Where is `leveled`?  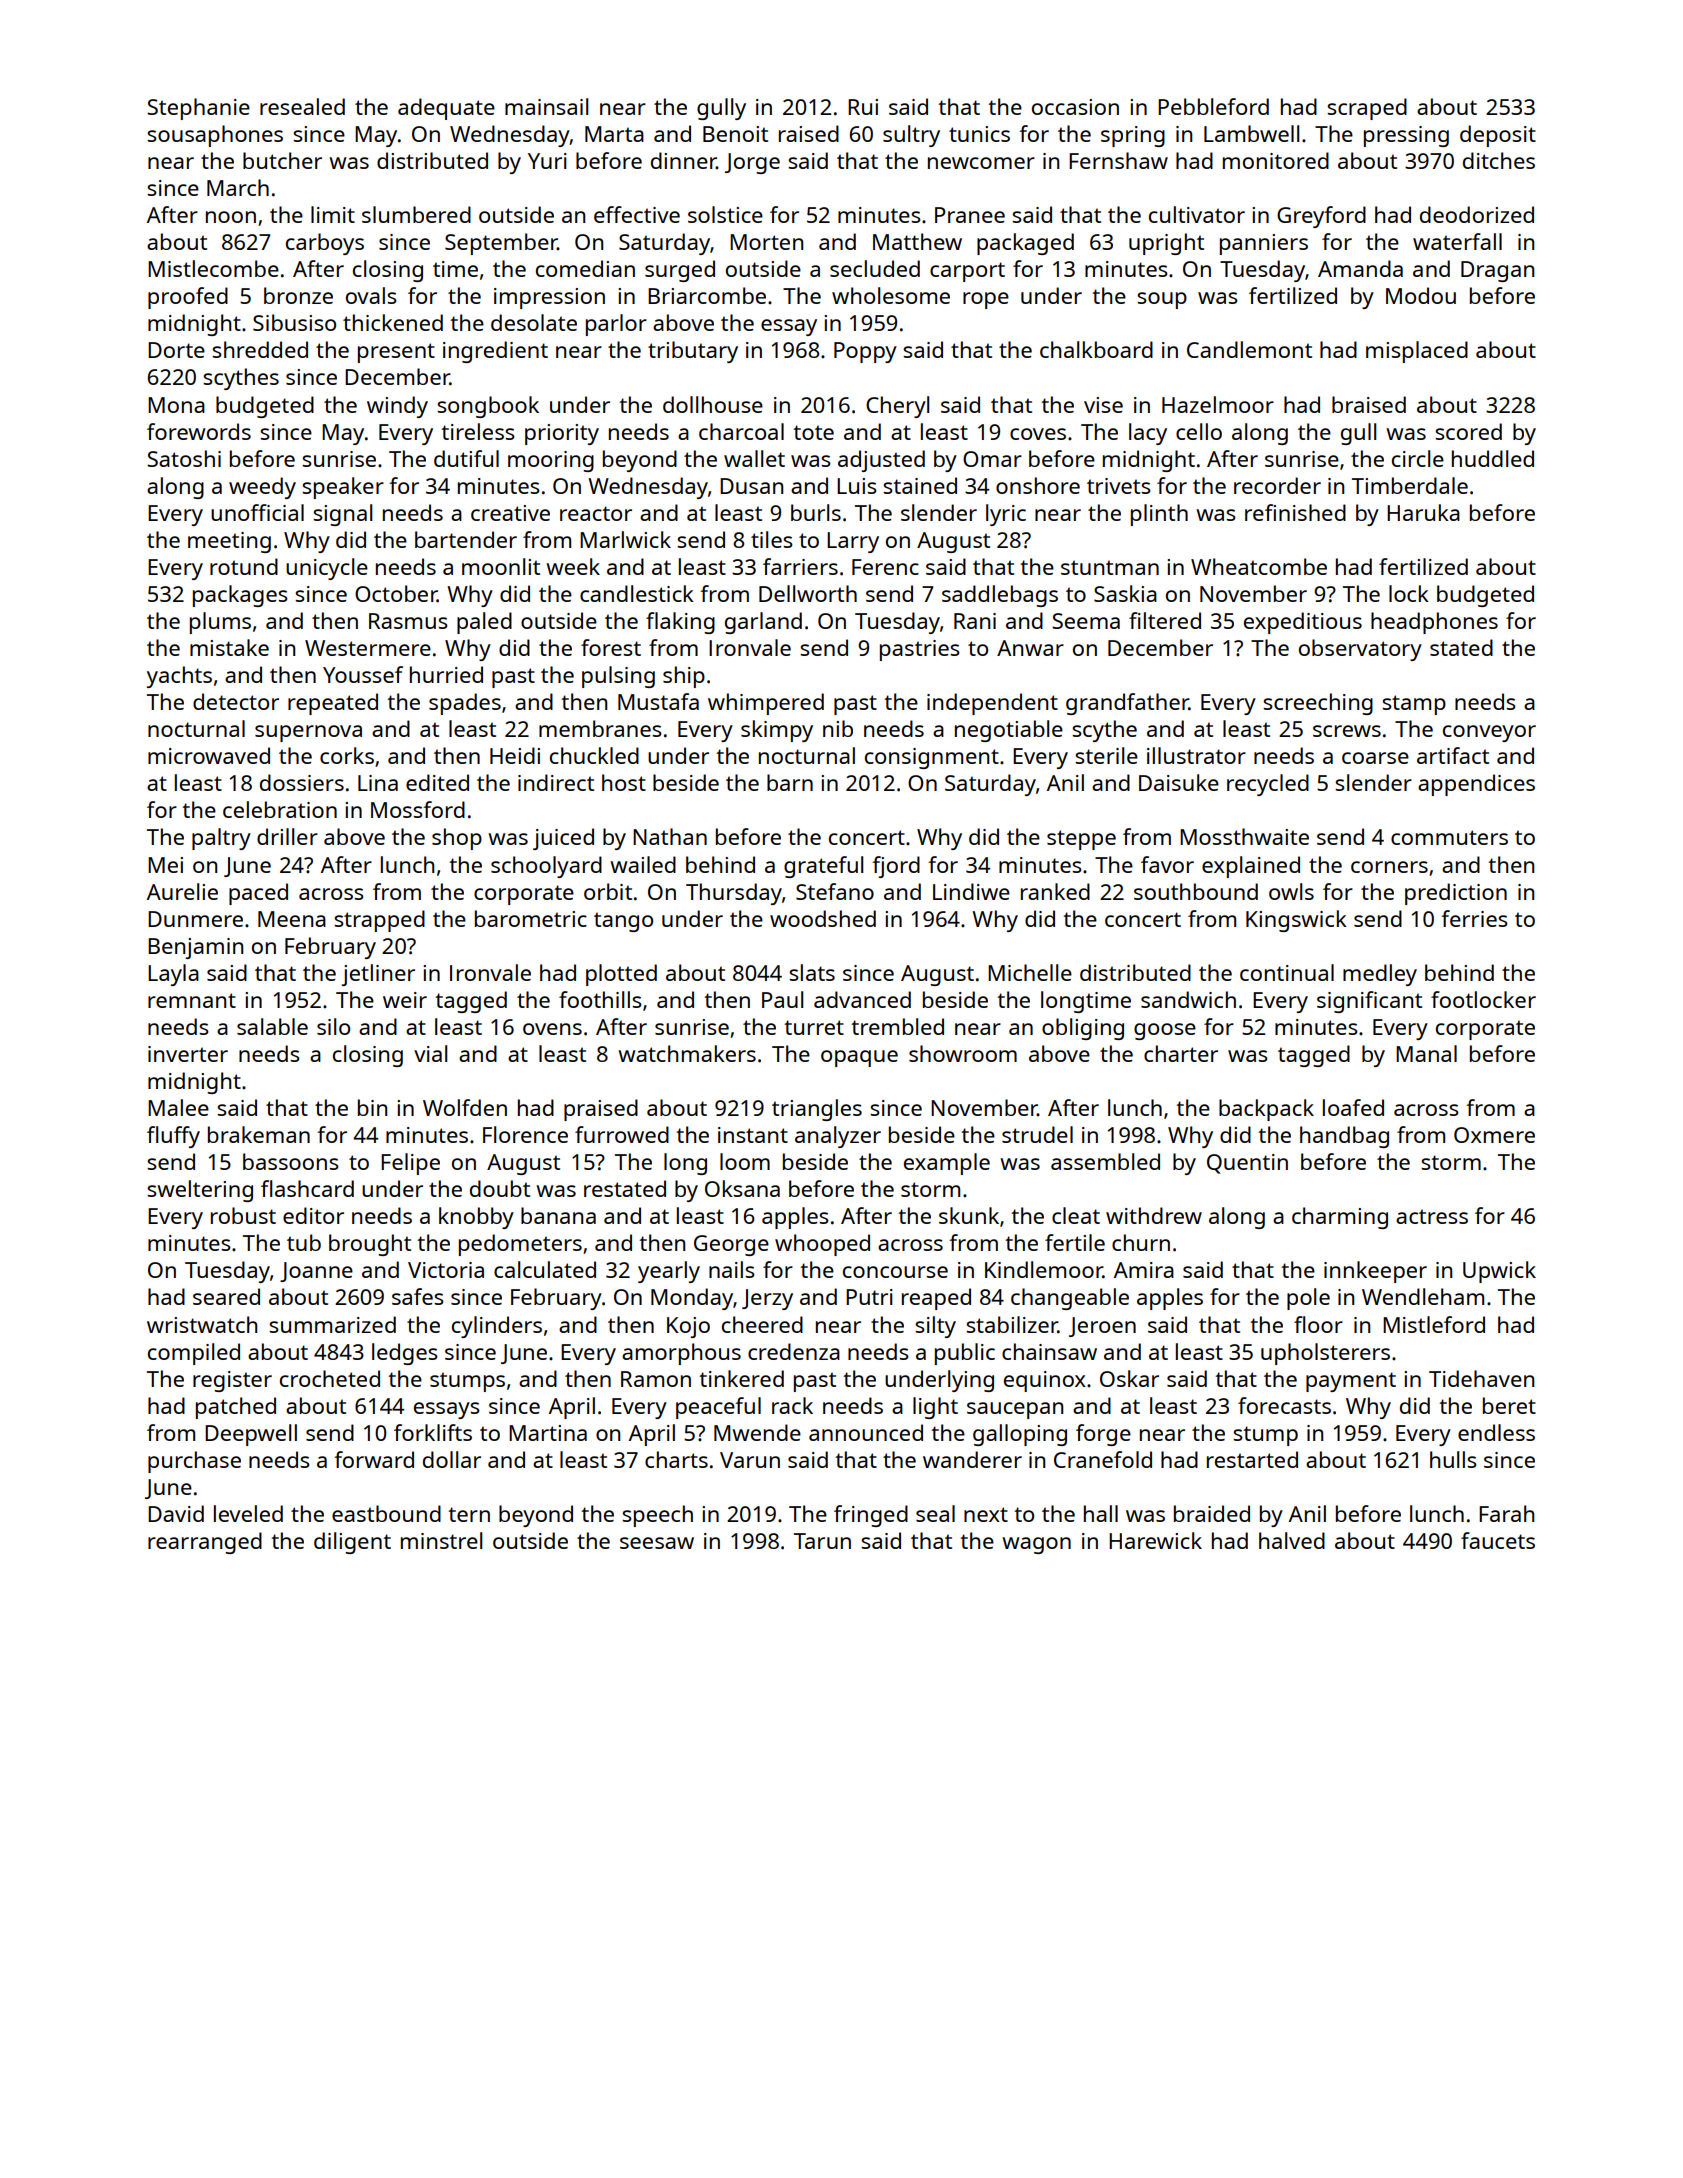
leveled is located at coordinates (248, 1513).
